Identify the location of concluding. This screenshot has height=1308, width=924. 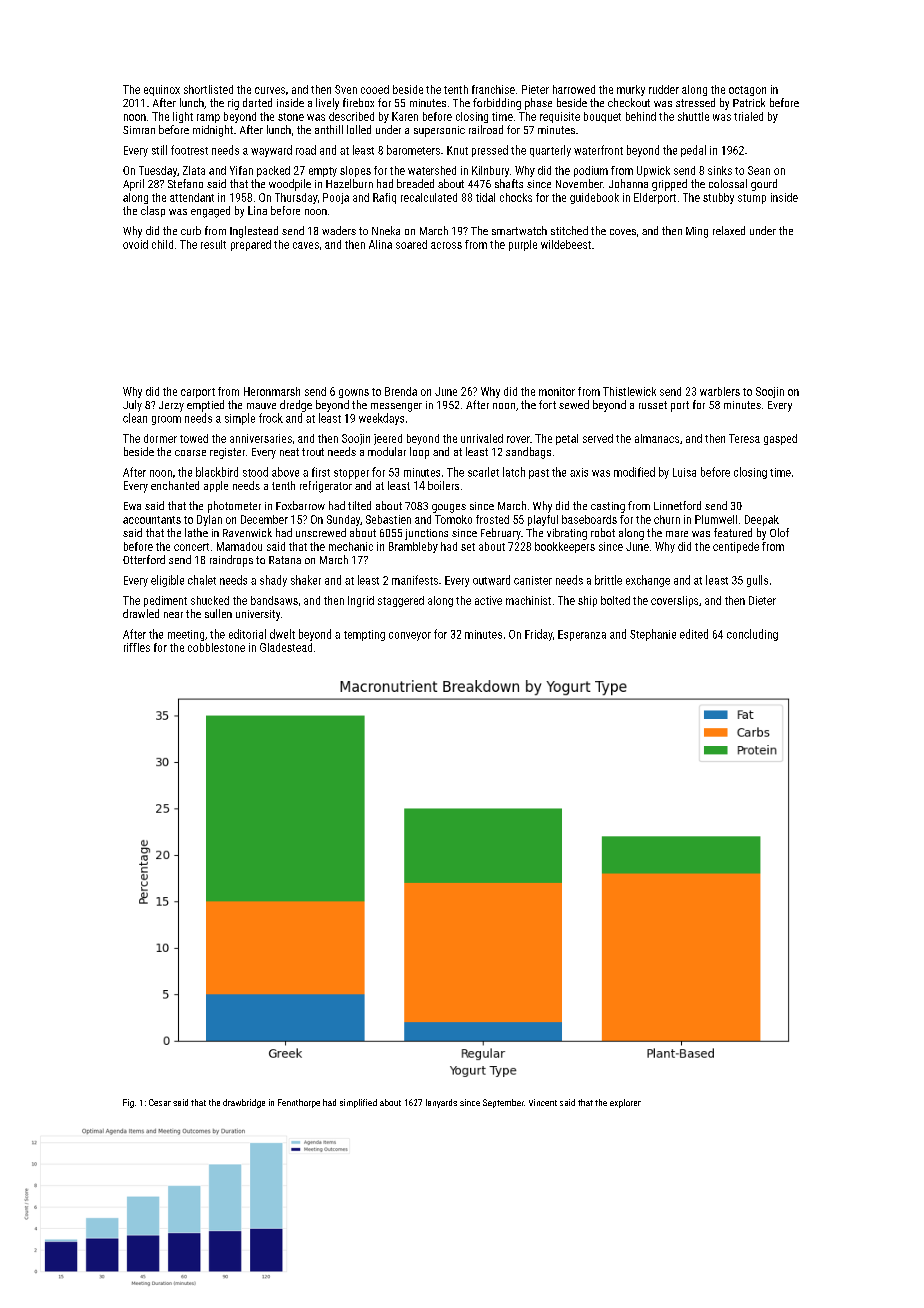
(752, 635).
